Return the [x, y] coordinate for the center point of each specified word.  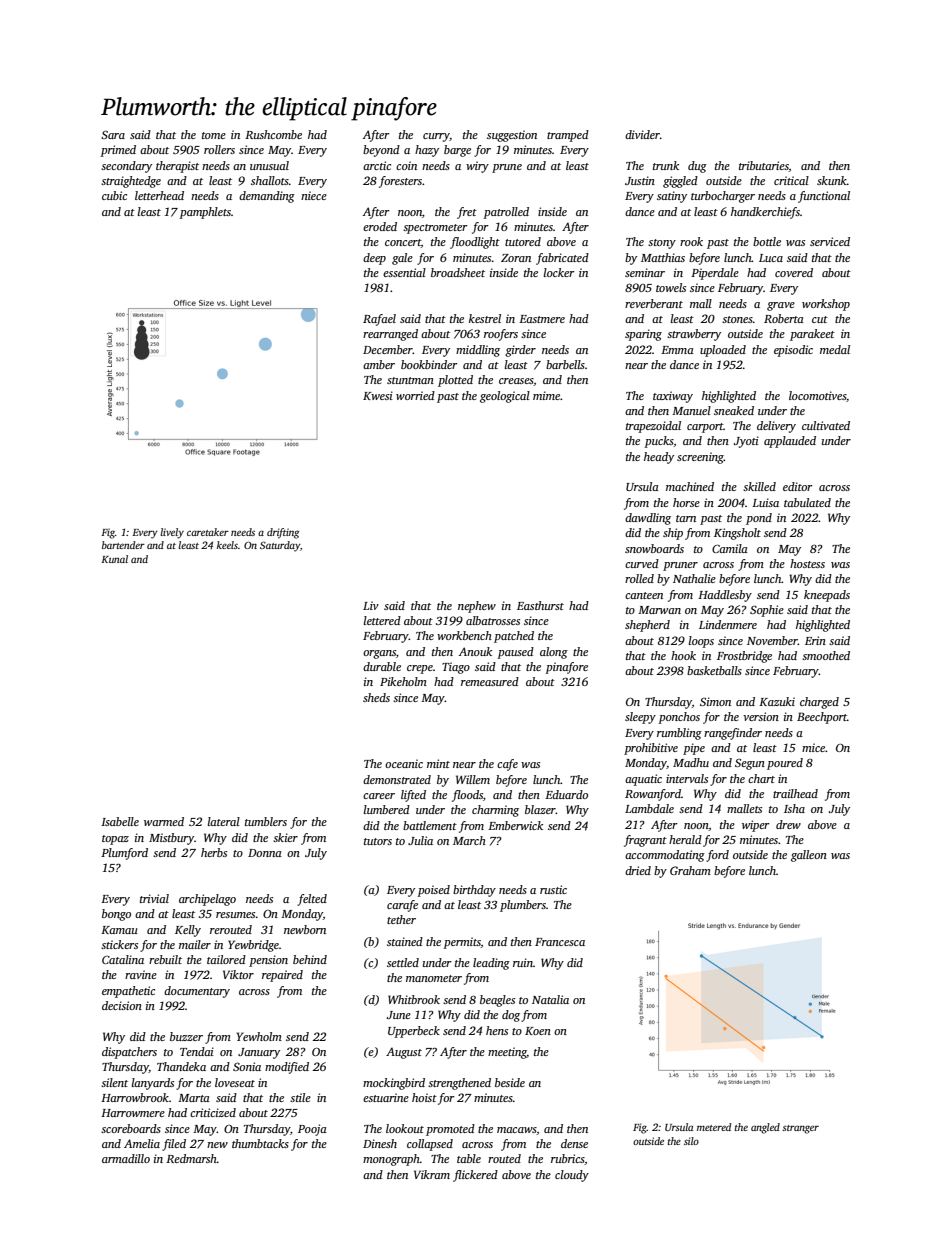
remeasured [490, 681]
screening [700, 458]
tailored [226, 959]
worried [415, 395]
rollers [219, 149]
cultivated [826, 425]
